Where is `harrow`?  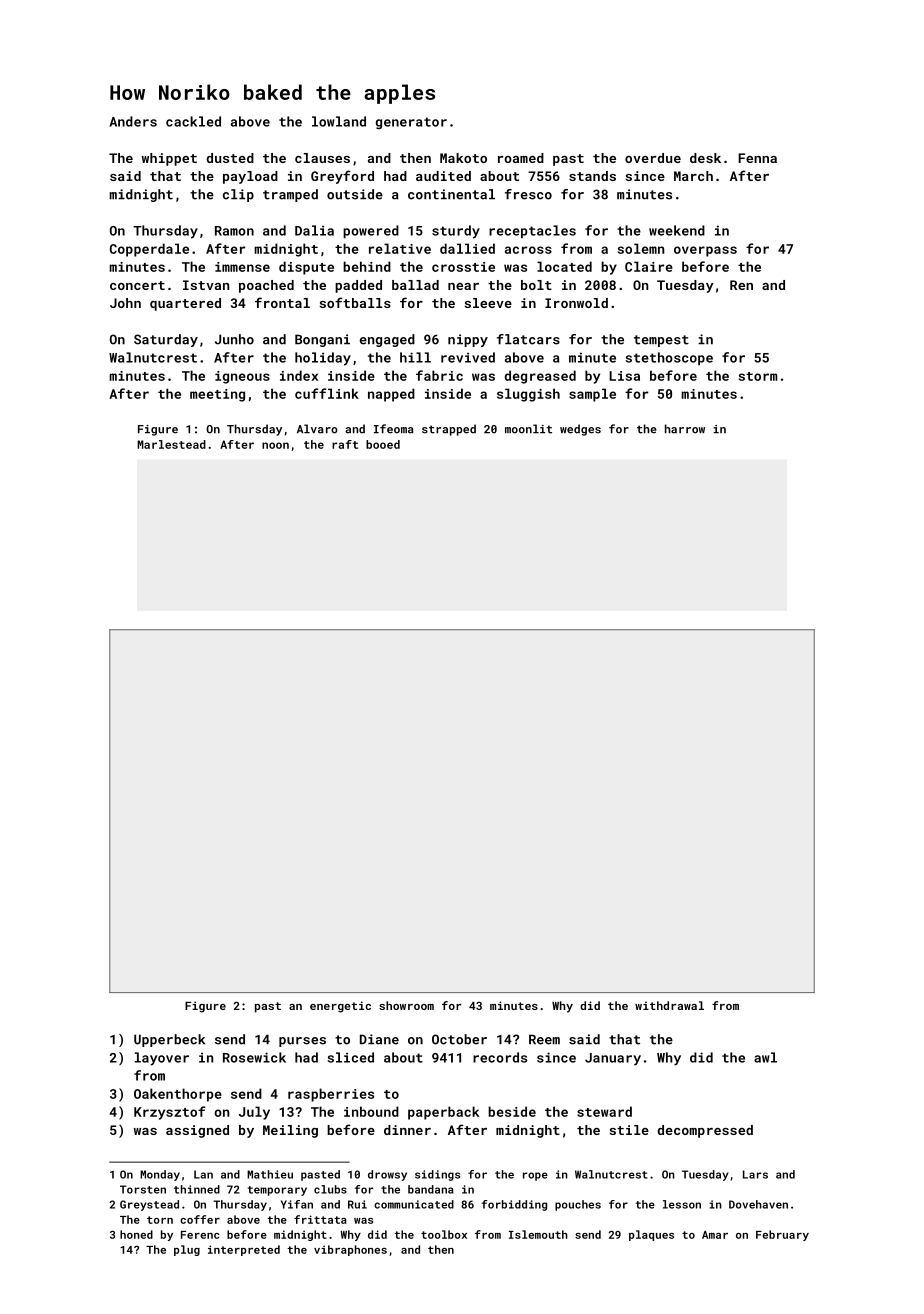
harrow is located at coordinates (685, 429).
